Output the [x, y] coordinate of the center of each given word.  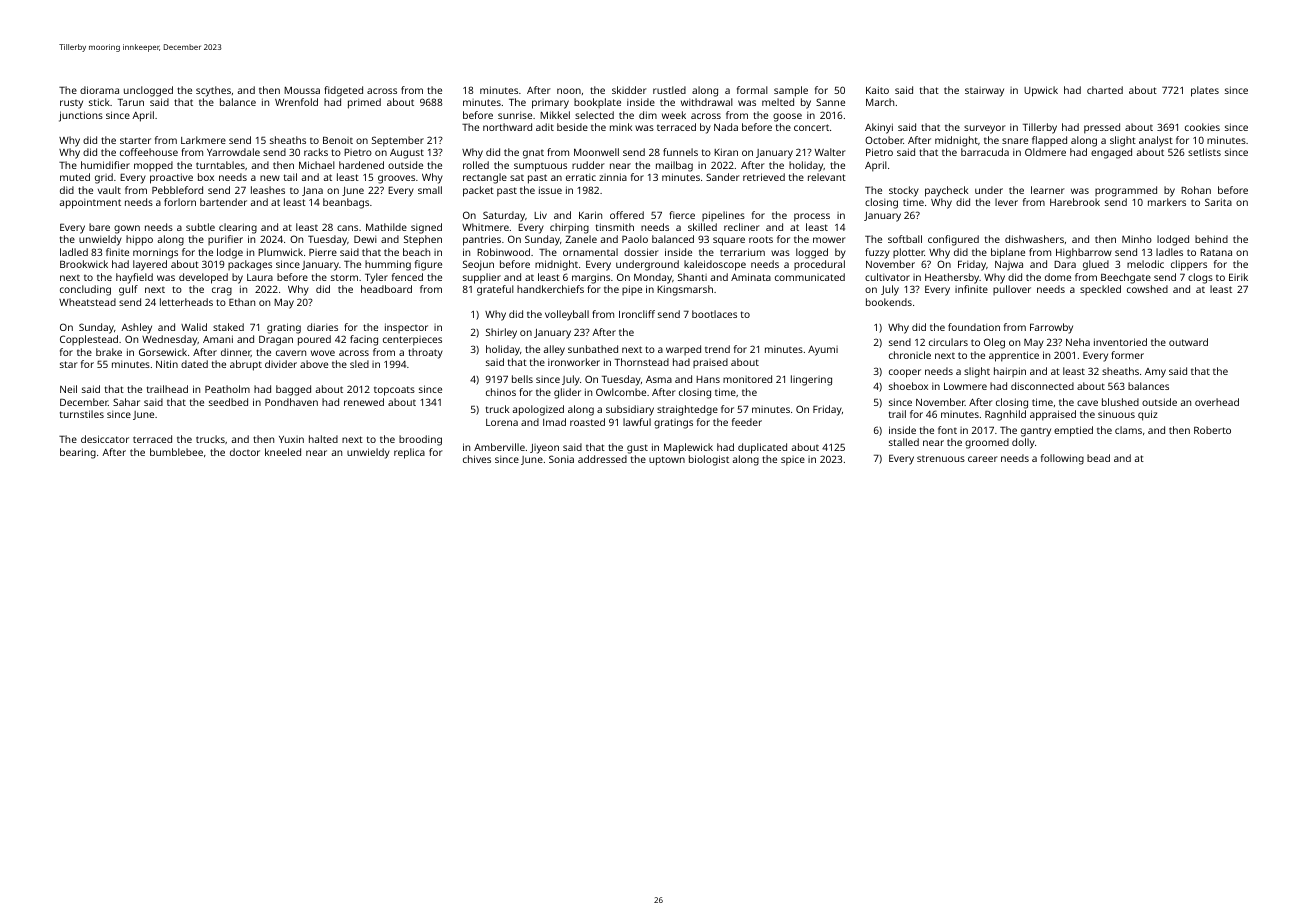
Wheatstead [87, 302]
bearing [78, 453]
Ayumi [823, 350]
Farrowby [1051, 328]
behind [1211, 239]
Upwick [1041, 91]
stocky [904, 191]
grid [104, 178]
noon [569, 91]
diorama [99, 90]
